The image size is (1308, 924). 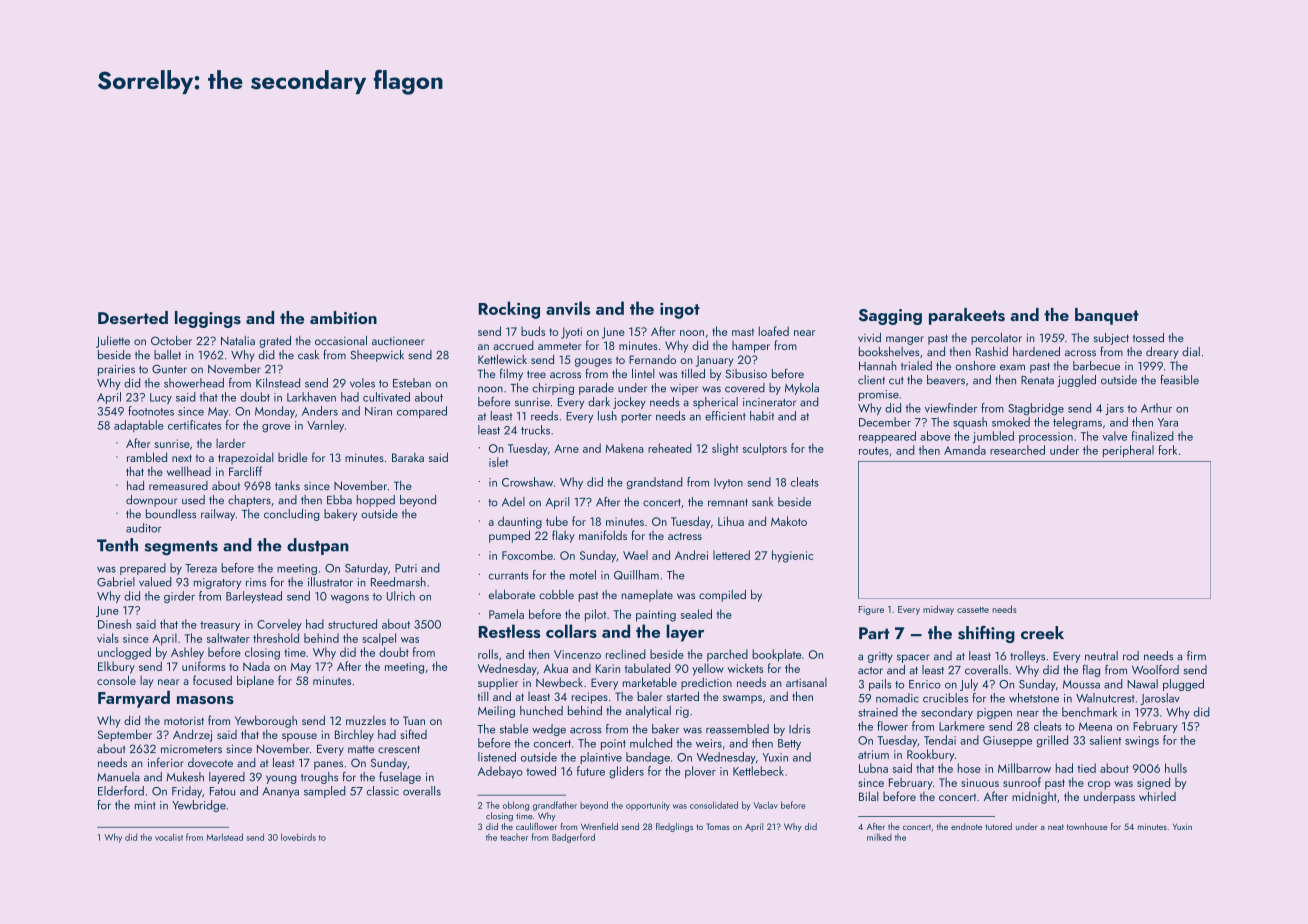 I want to click on Amanda, so click(x=965, y=450).
